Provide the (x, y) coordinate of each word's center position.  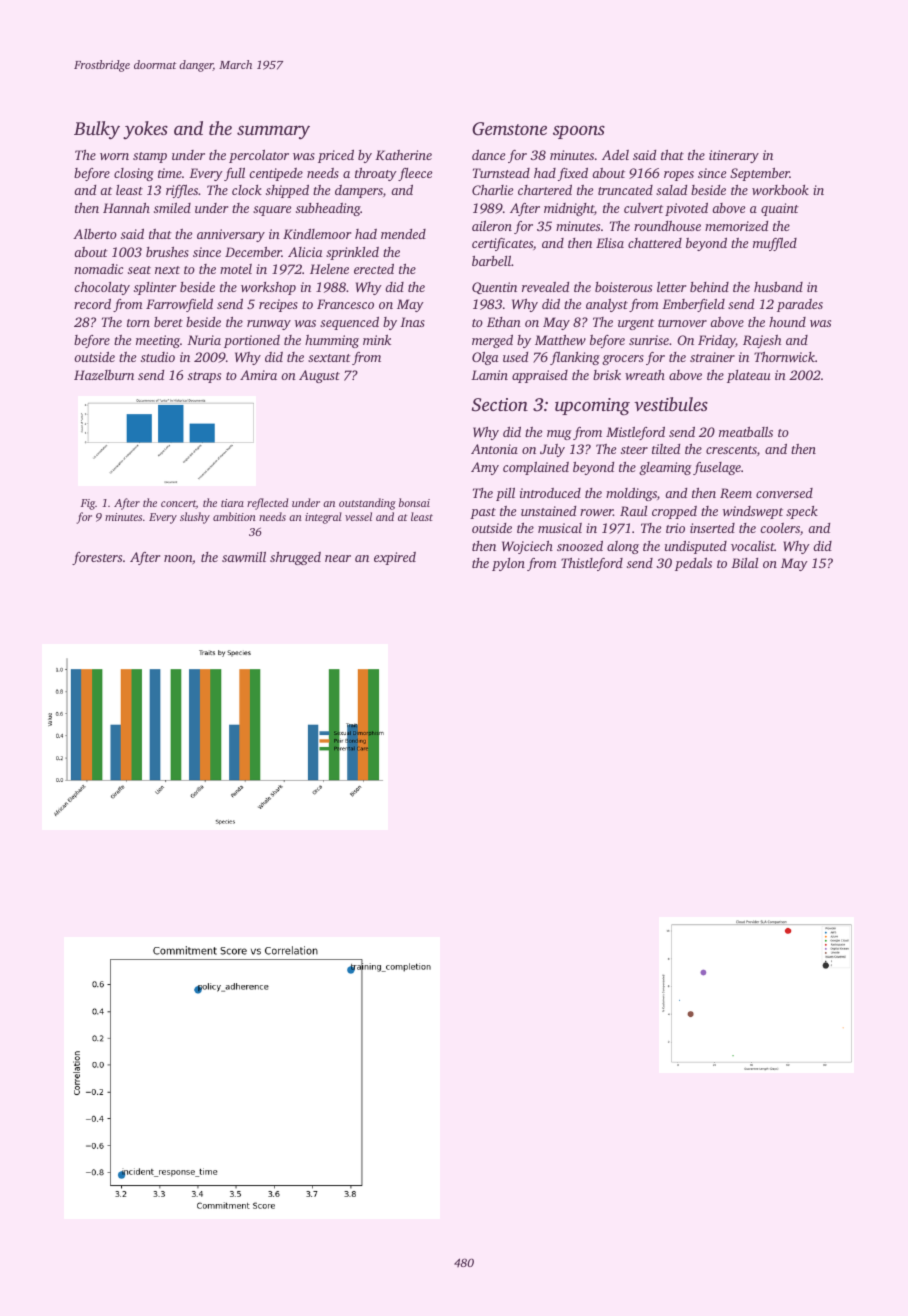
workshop (268, 288)
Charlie (493, 190)
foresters (97, 558)
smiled (172, 208)
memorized (736, 226)
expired (395, 558)
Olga (485, 358)
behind (709, 287)
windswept (753, 512)
